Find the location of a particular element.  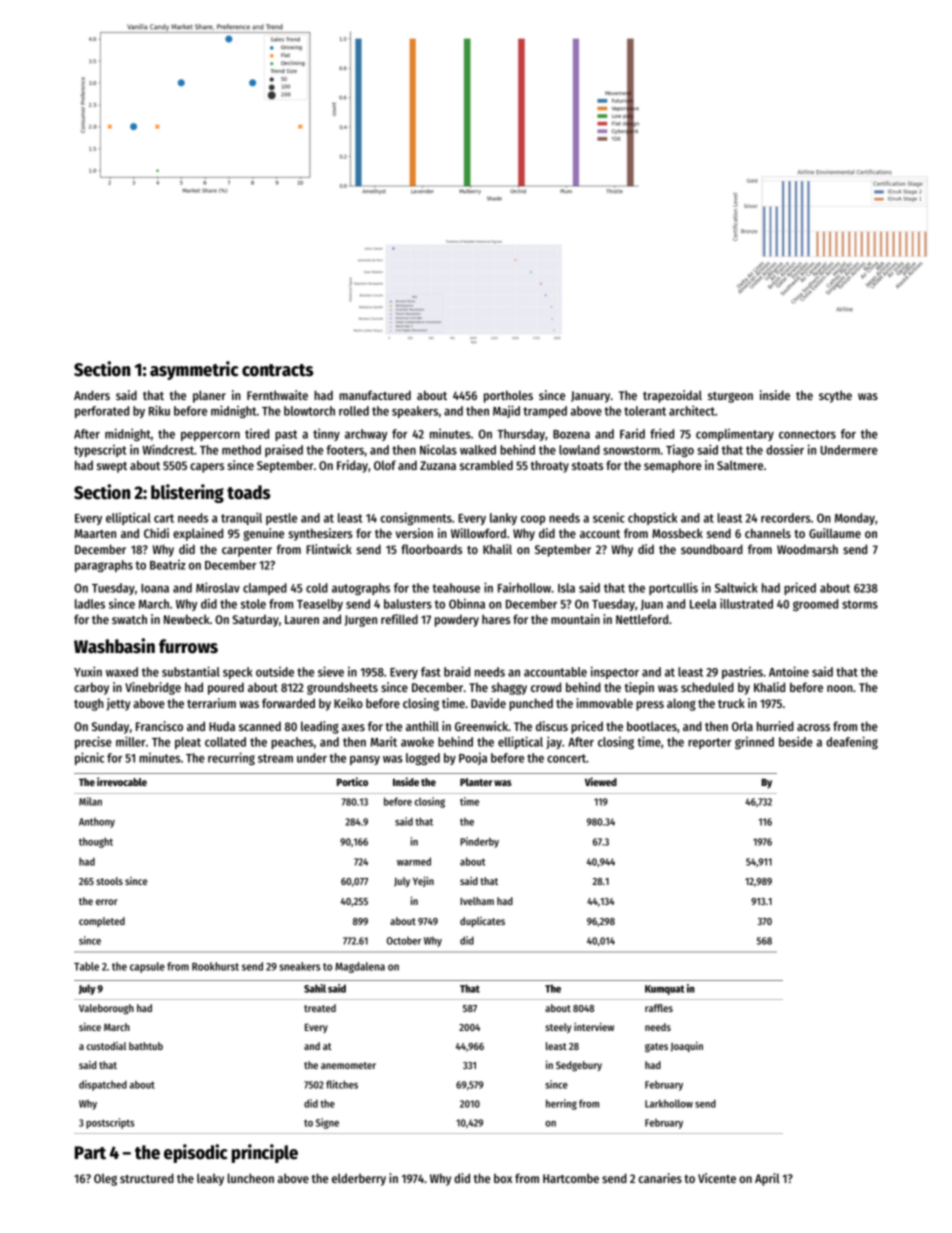

Ivelham is located at coordinates (477, 901).
